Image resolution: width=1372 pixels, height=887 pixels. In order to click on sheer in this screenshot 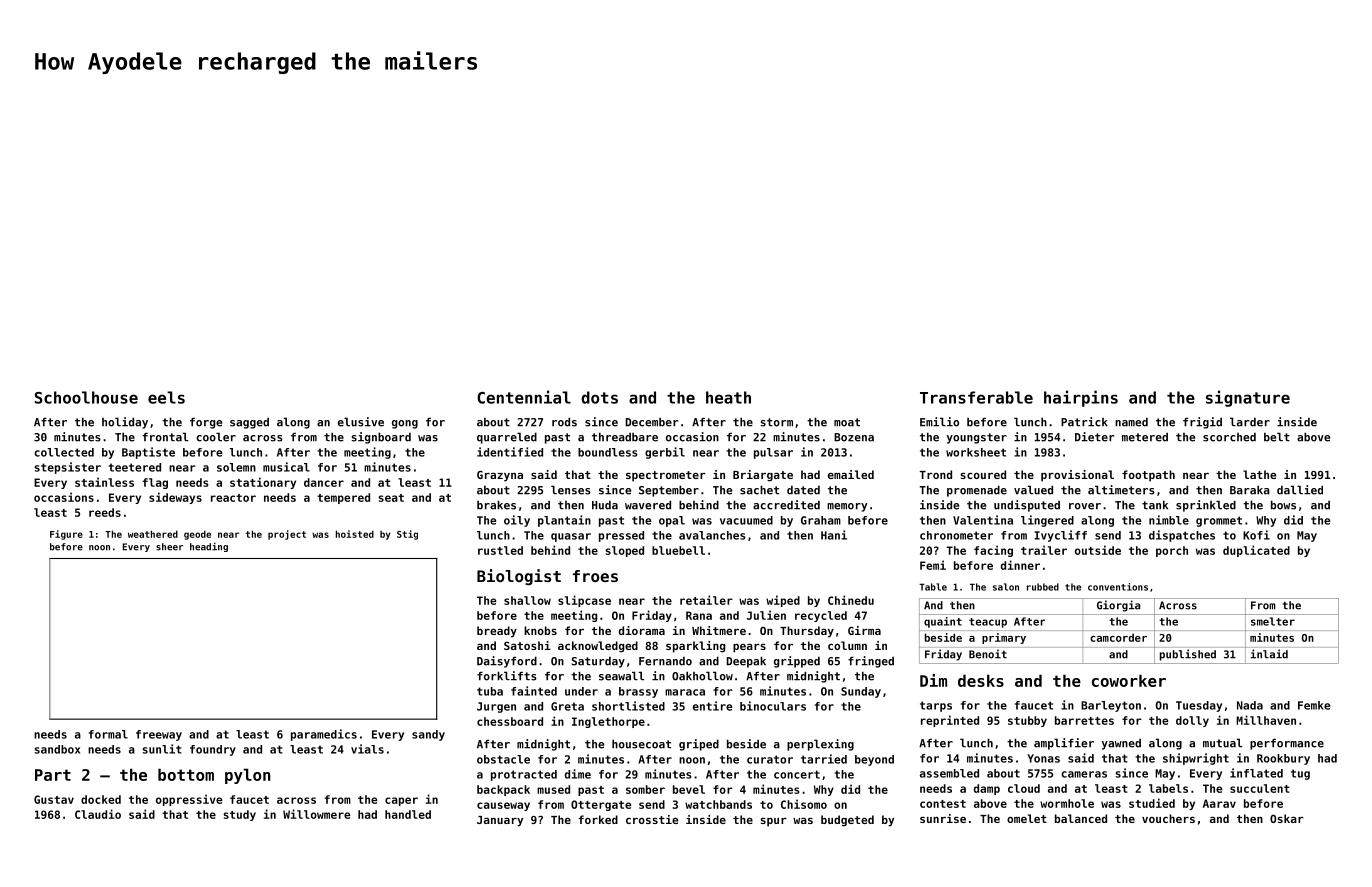, I will do `click(169, 547)`.
